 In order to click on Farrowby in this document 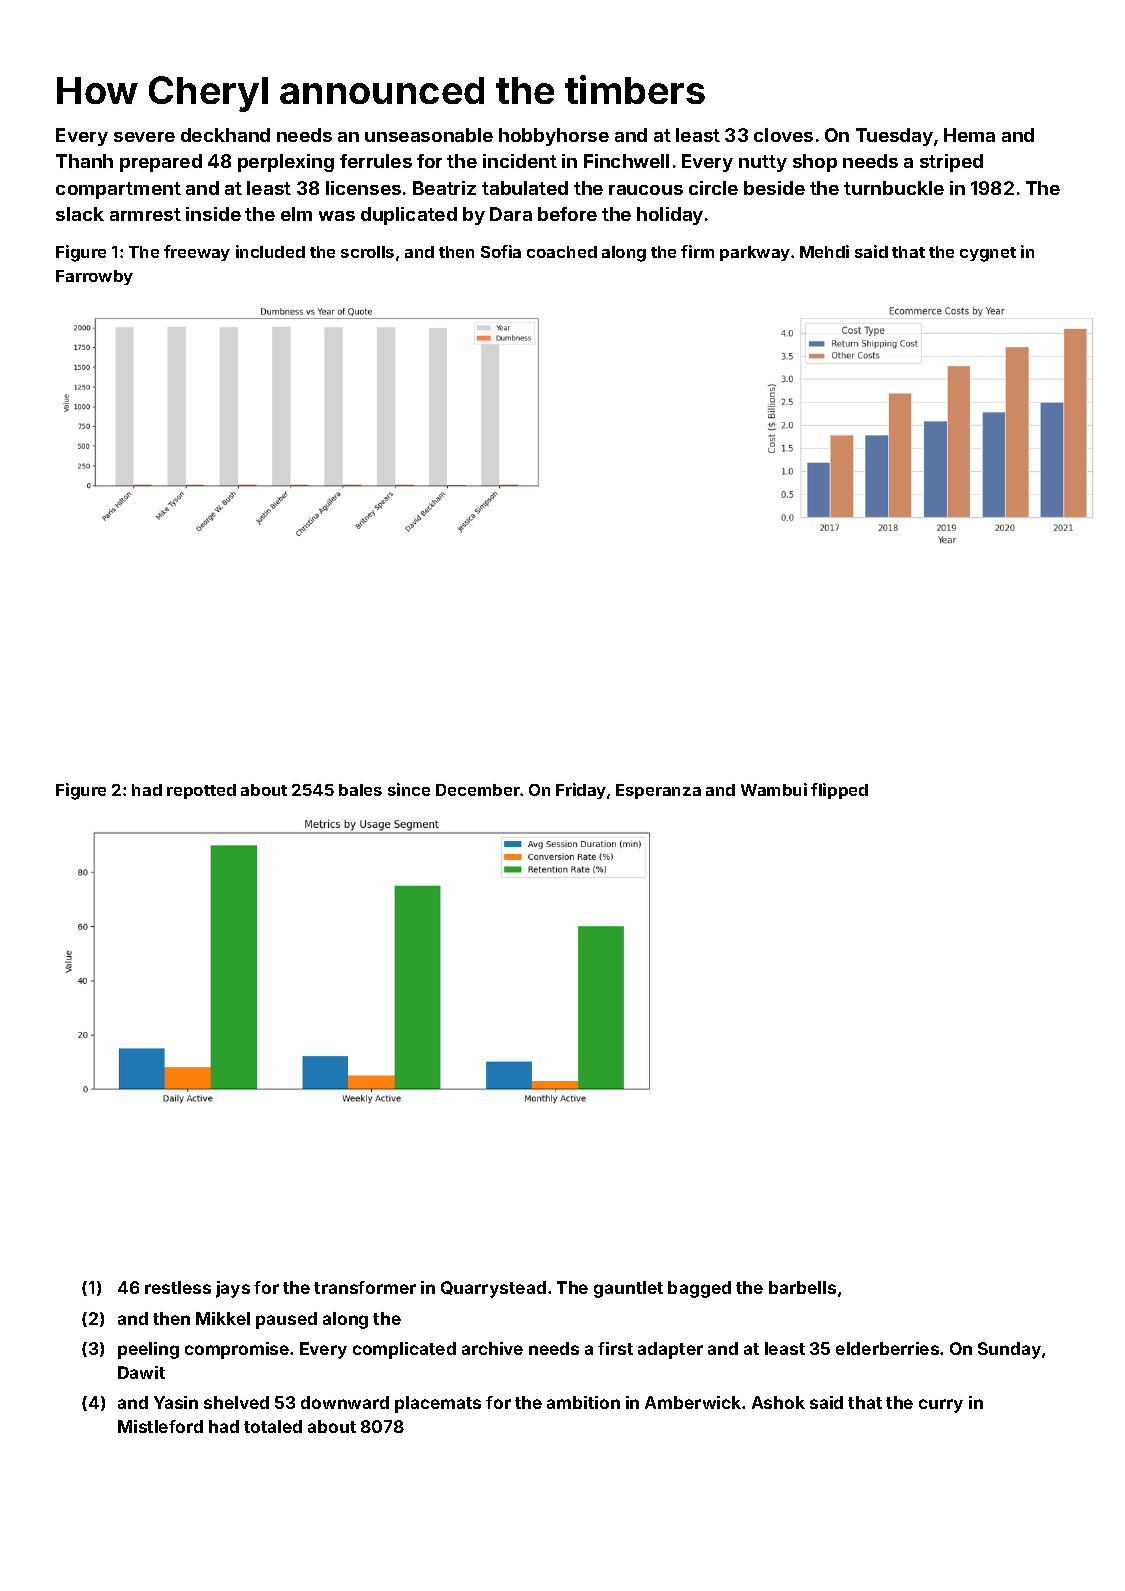, I will do `click(94, 277)`.
